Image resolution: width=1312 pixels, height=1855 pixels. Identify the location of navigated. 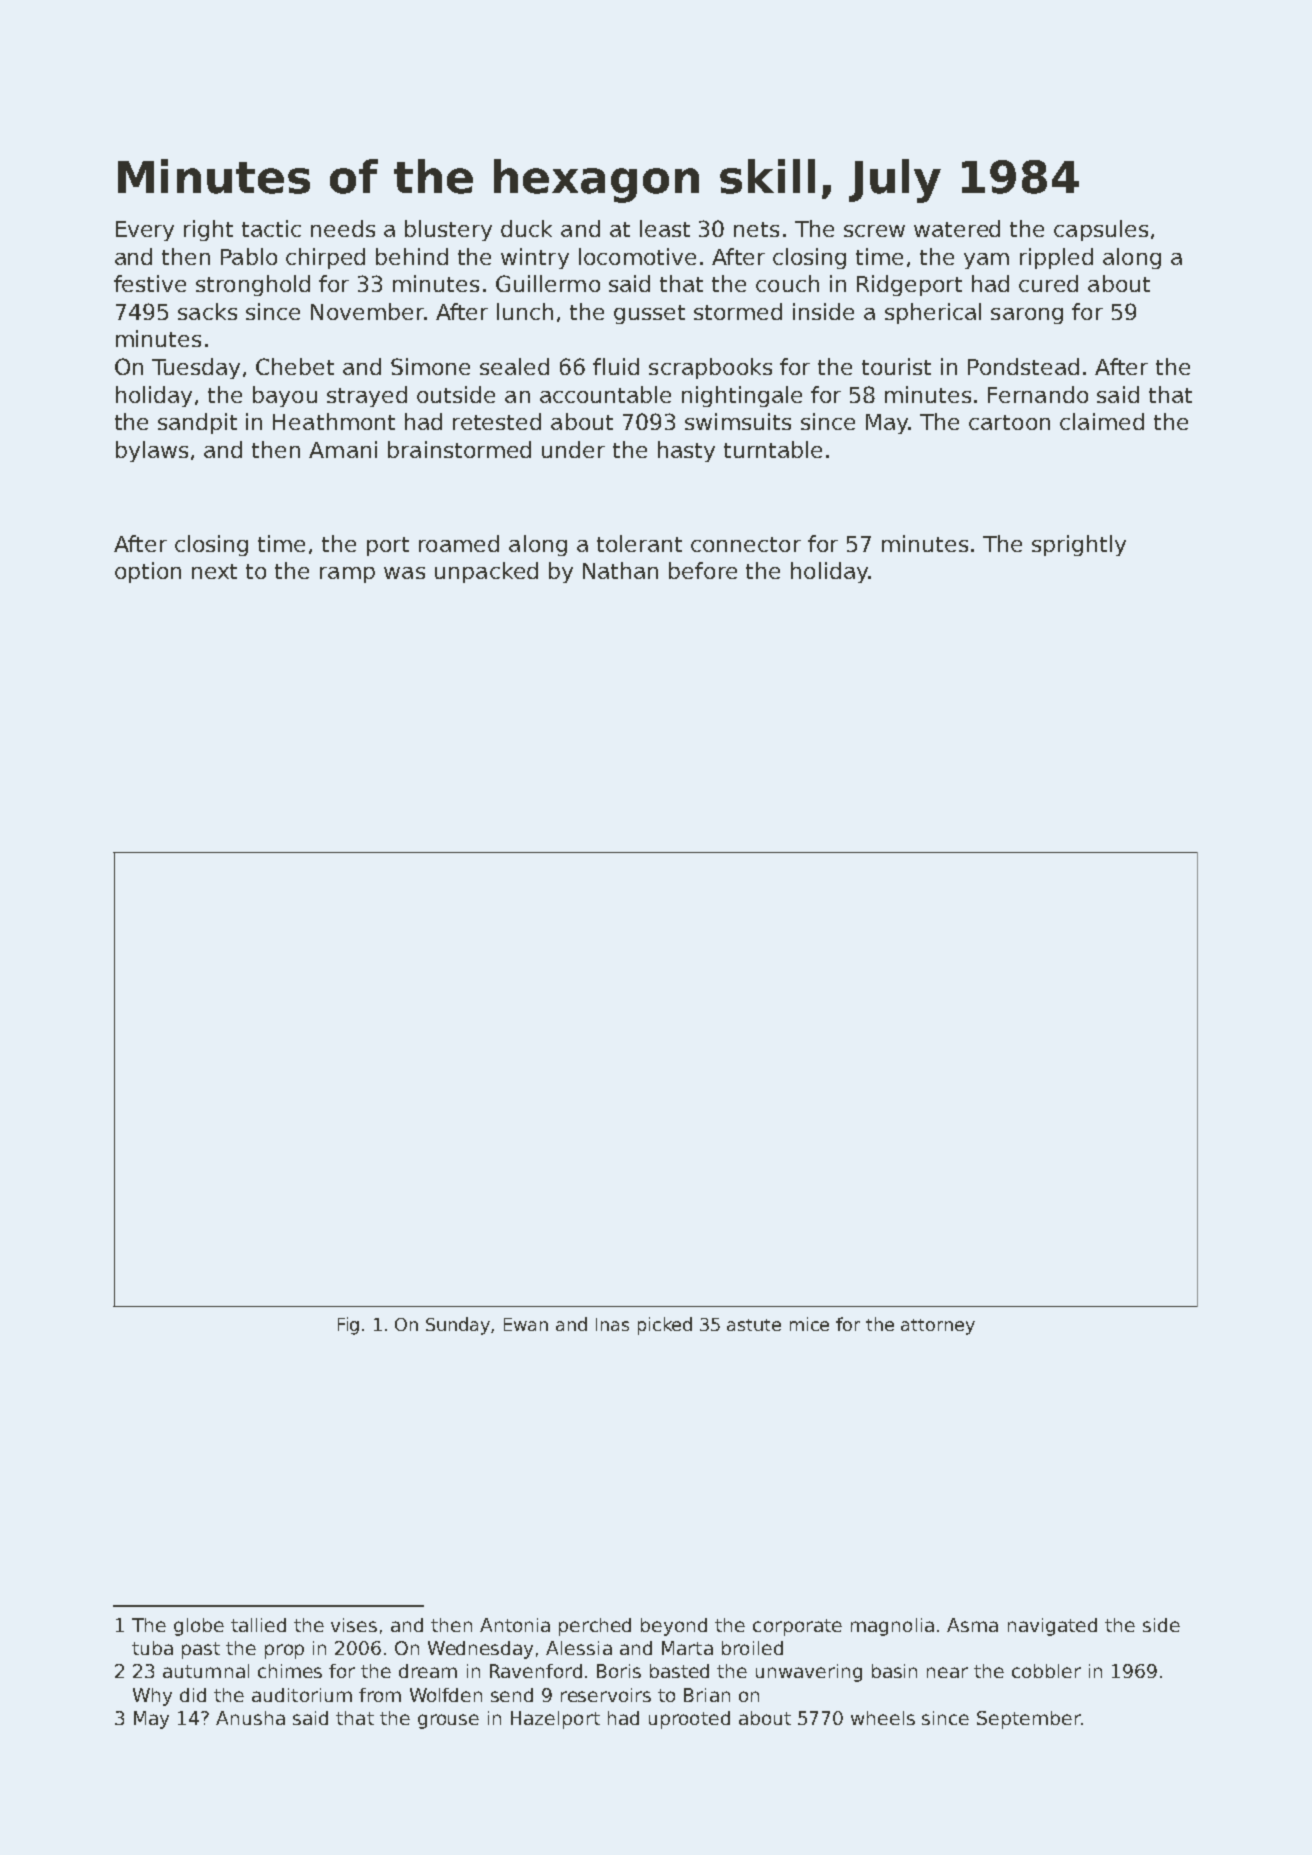
(1052, 1627).
